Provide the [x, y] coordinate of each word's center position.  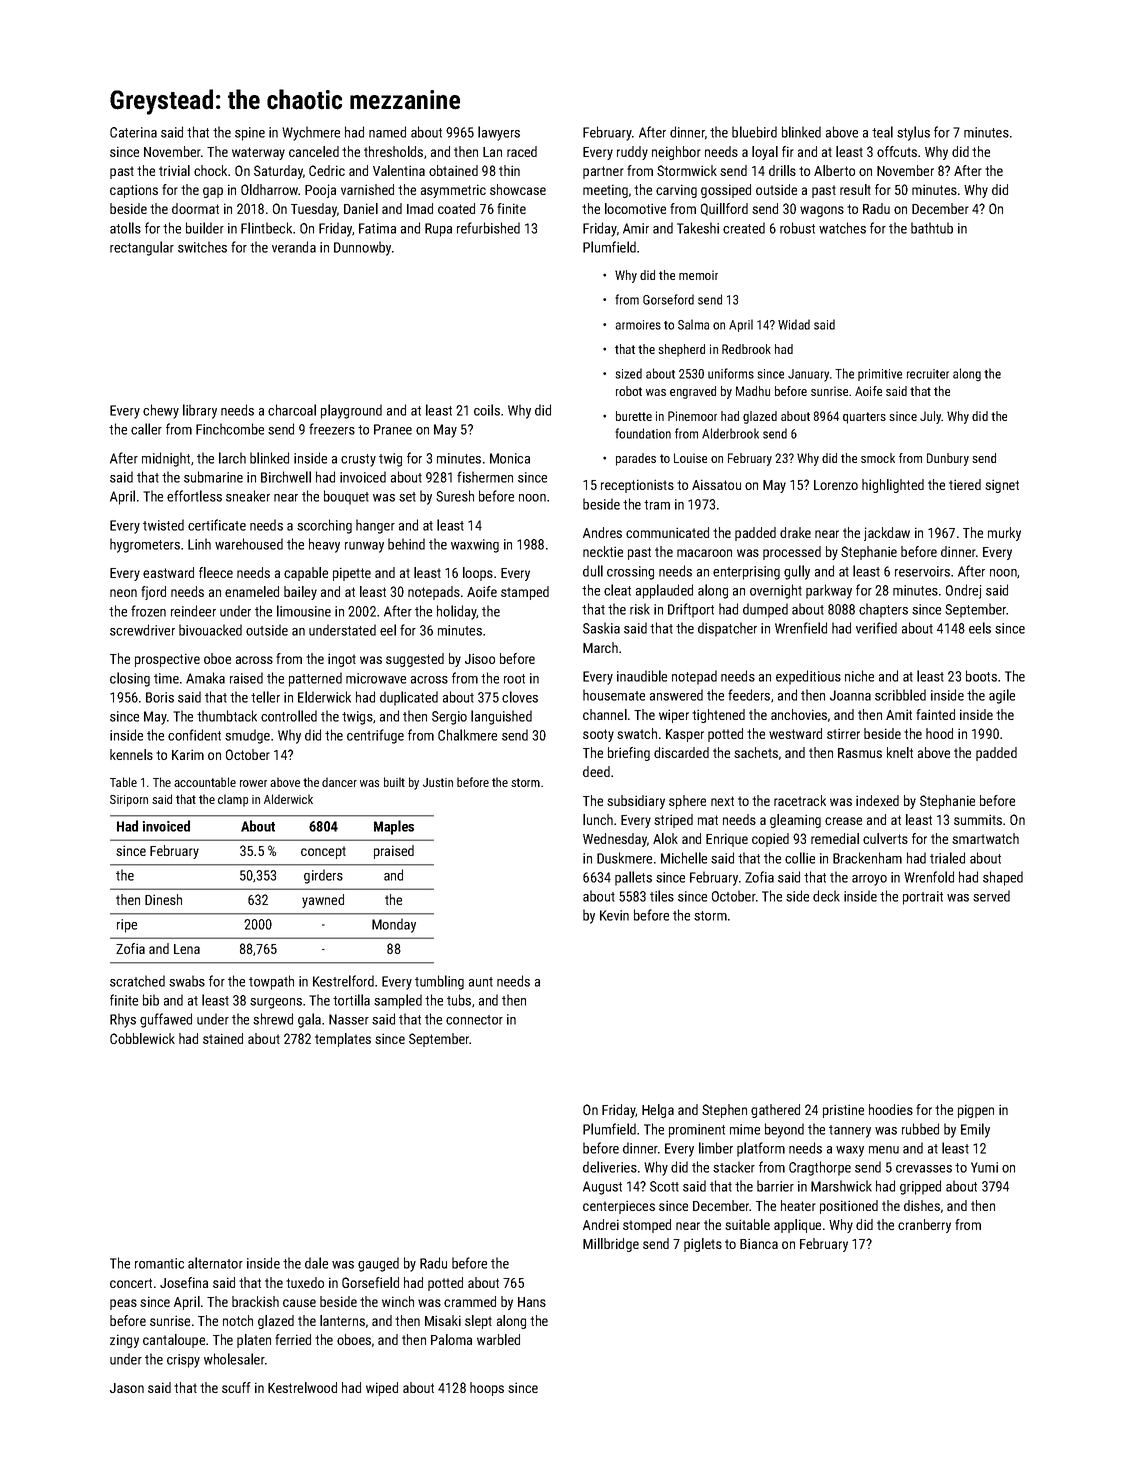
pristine [843, 1111]
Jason [127, 1388]
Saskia [601, 628]
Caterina [133, 132]
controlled [289, 716]
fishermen [485, 477]
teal [882, 132]
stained [223, 1038]
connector [474, 1020]
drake [795, 532]
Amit [899, 714]
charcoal [292, 410]
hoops [487, 1389]
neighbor [676, 153]
